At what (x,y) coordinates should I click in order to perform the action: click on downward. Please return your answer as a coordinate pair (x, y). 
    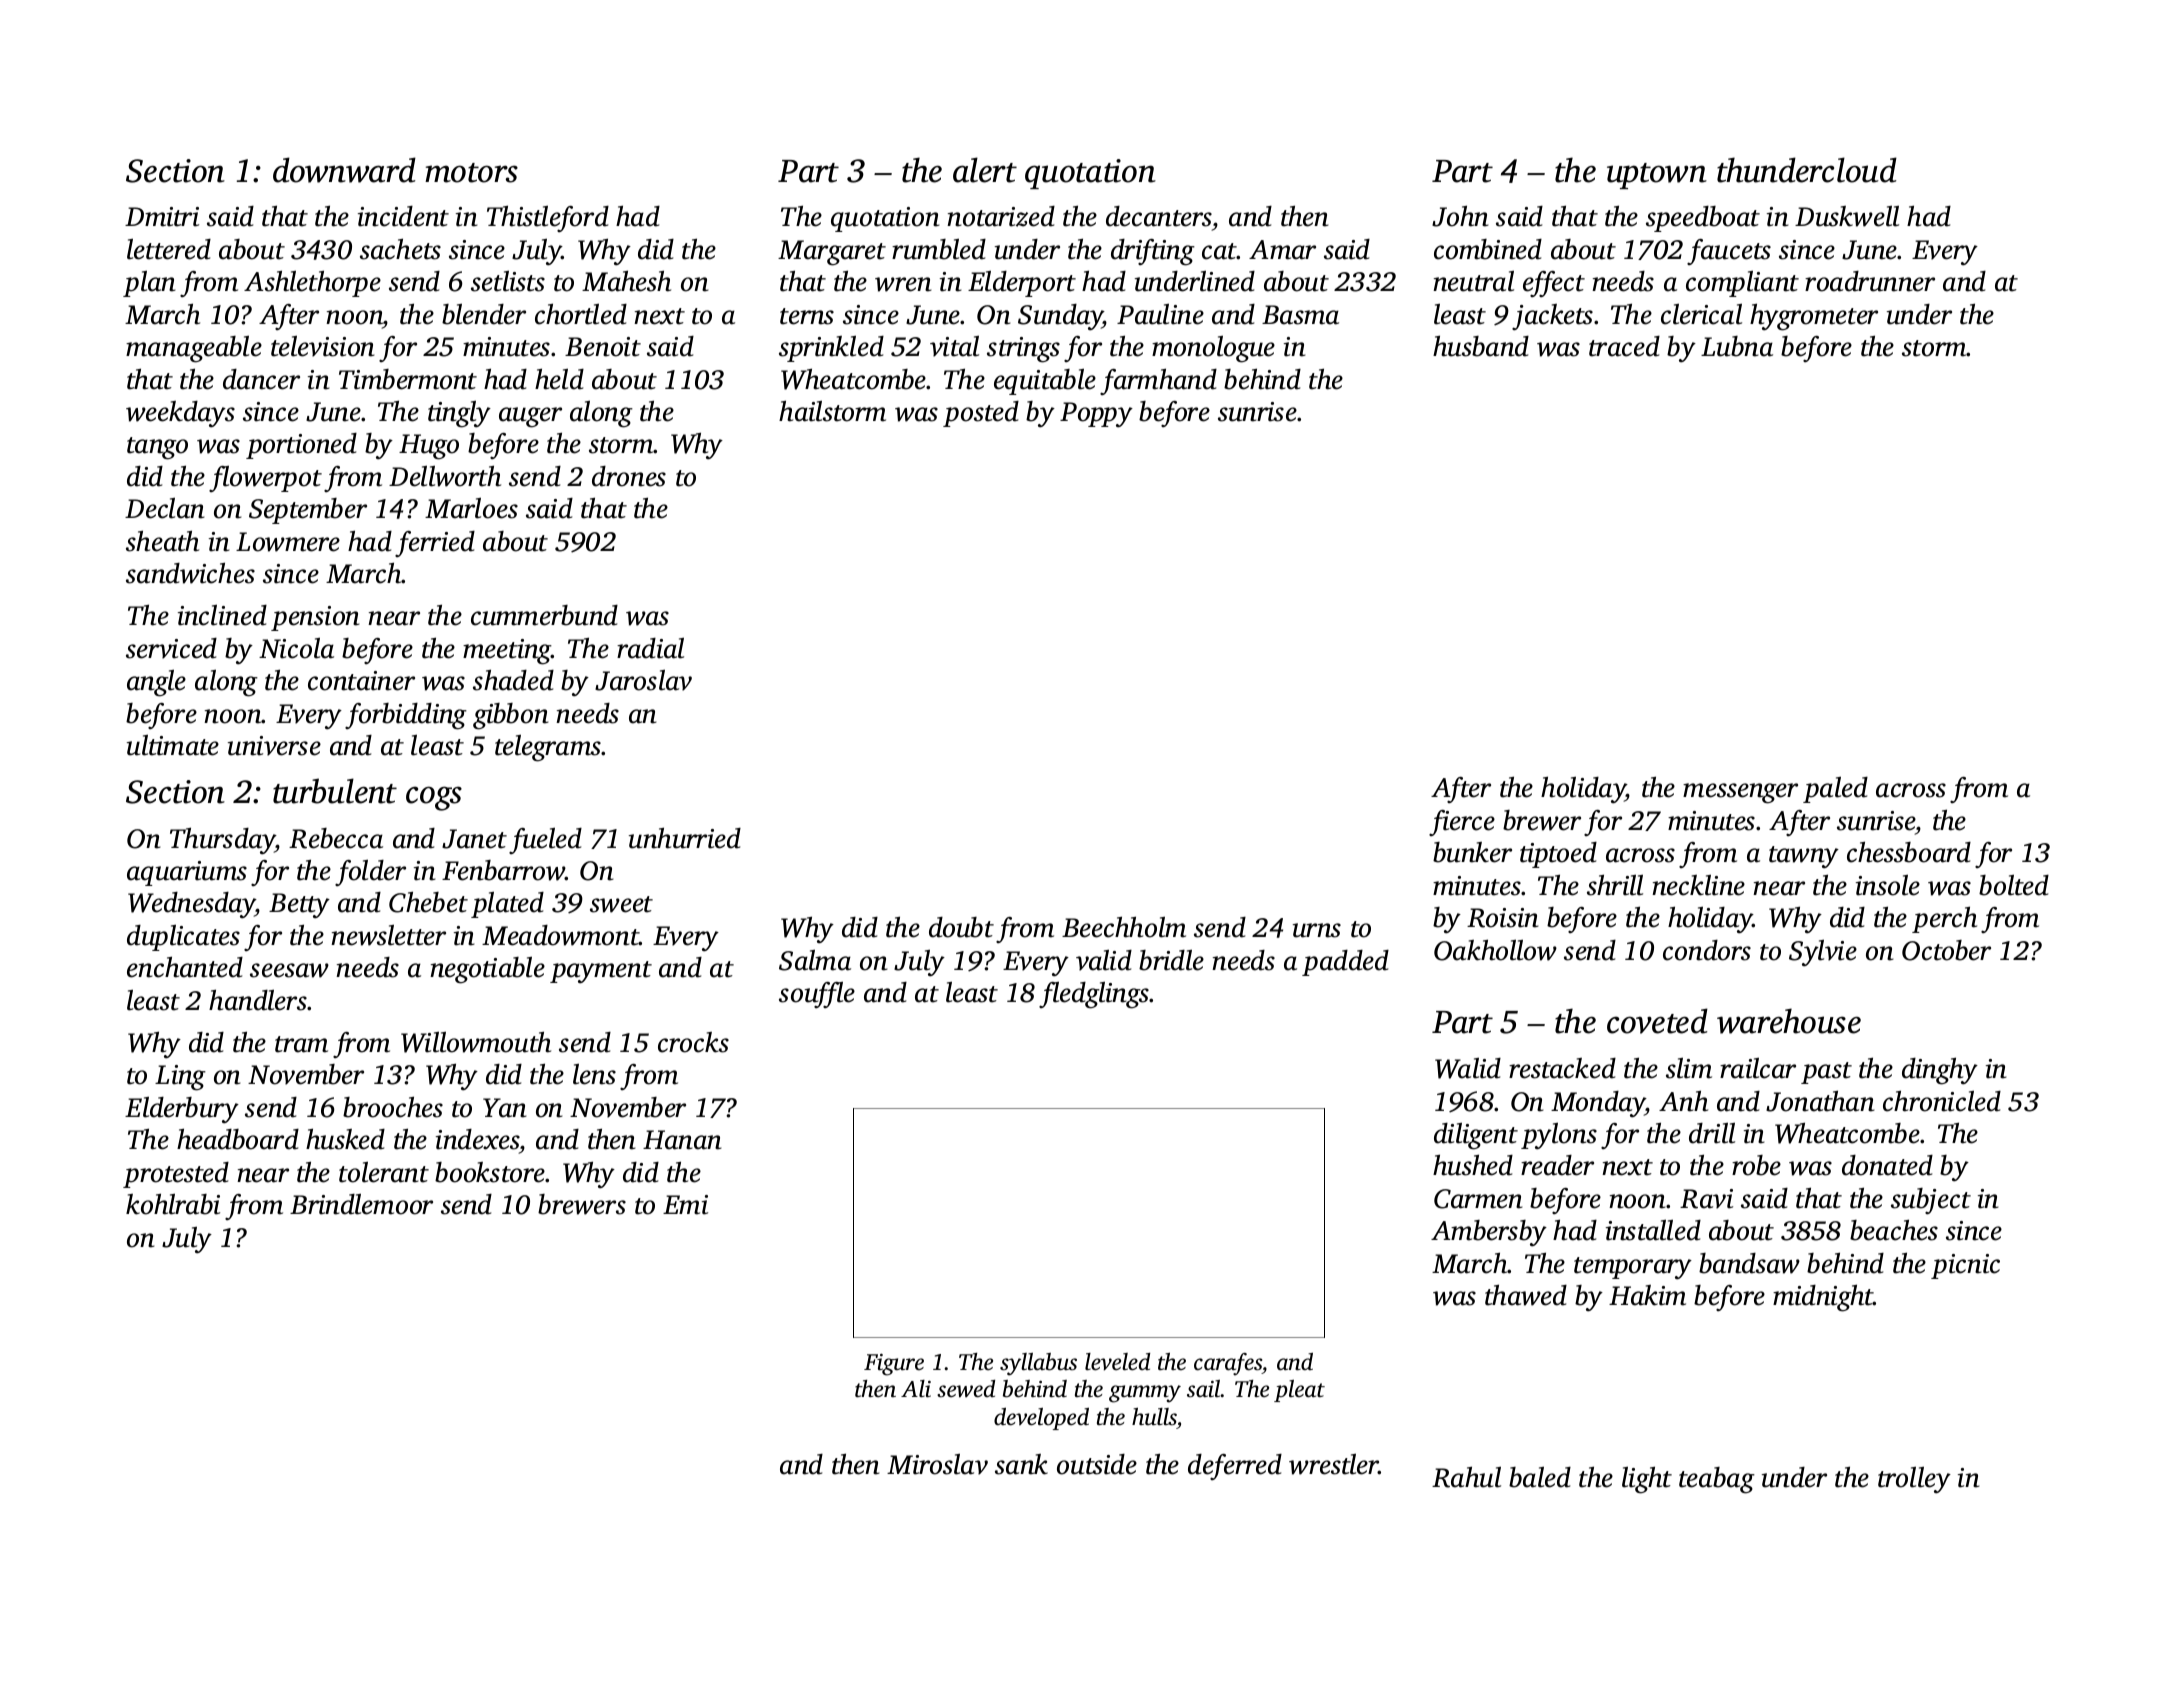
    Looking at the image, I should click on (344, 170).
